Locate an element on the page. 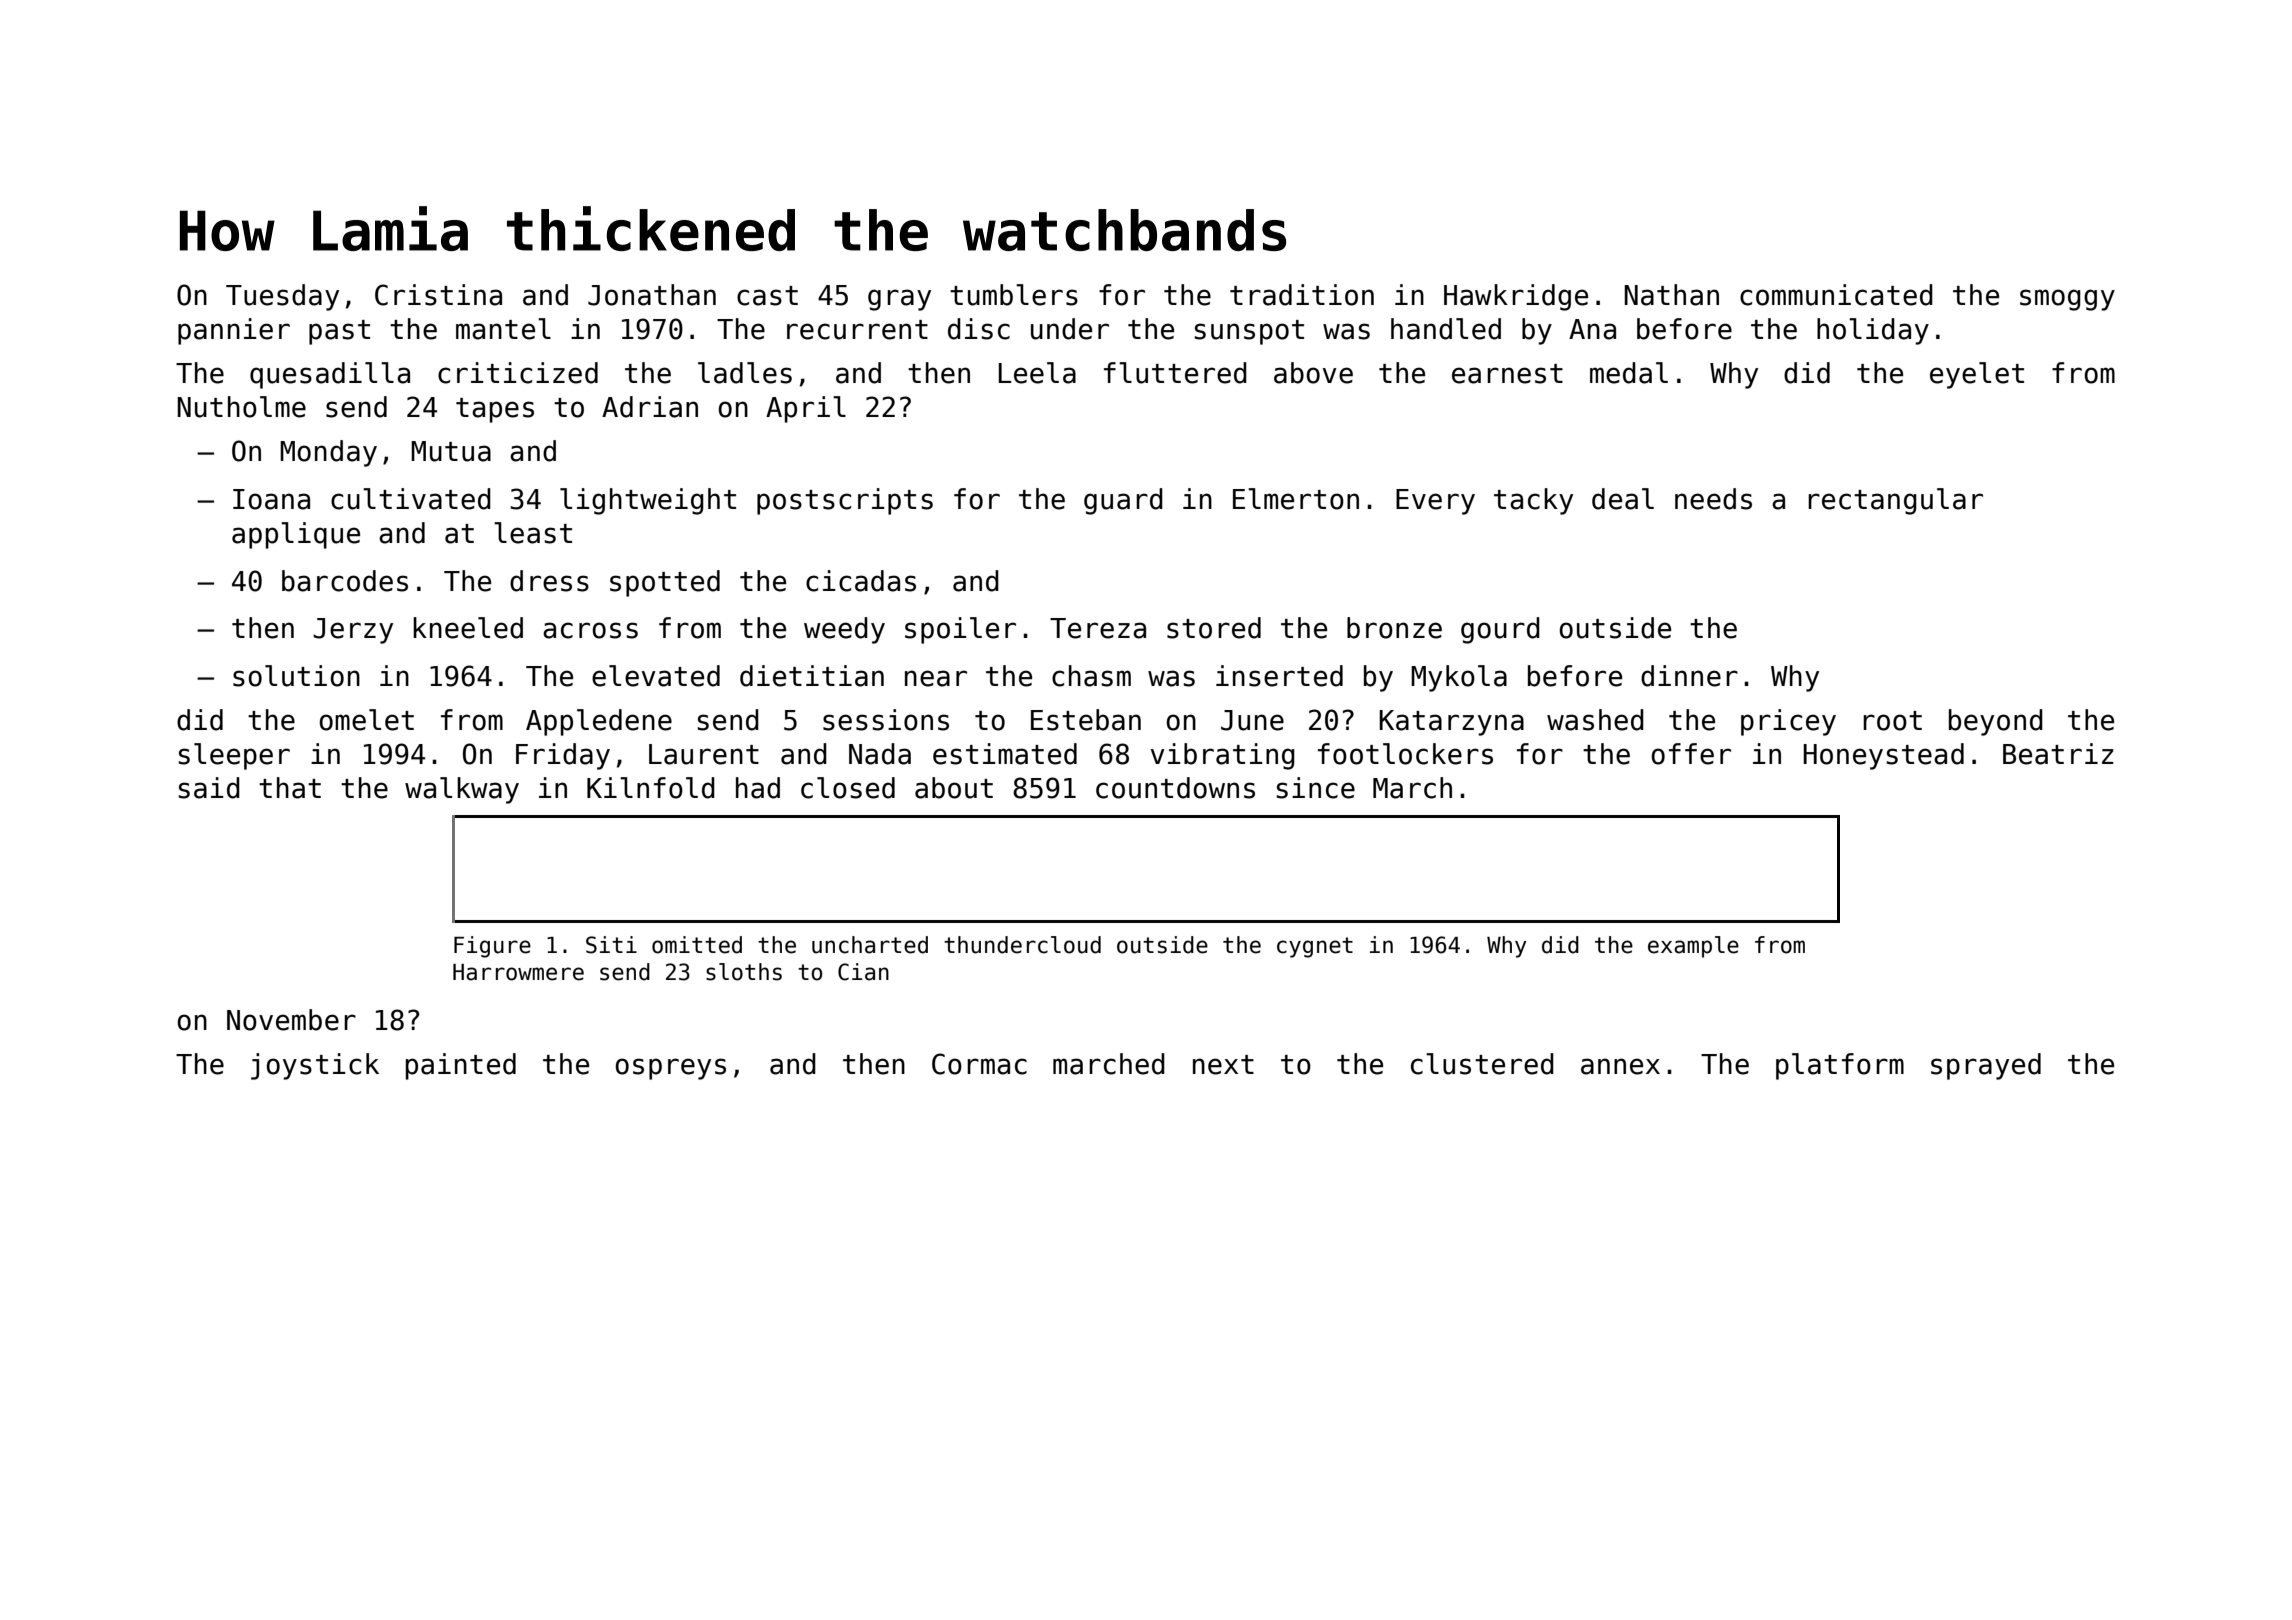 The width and height of the document is (2292, 1620). Beatriz is located at coordinates (2058, 754).
